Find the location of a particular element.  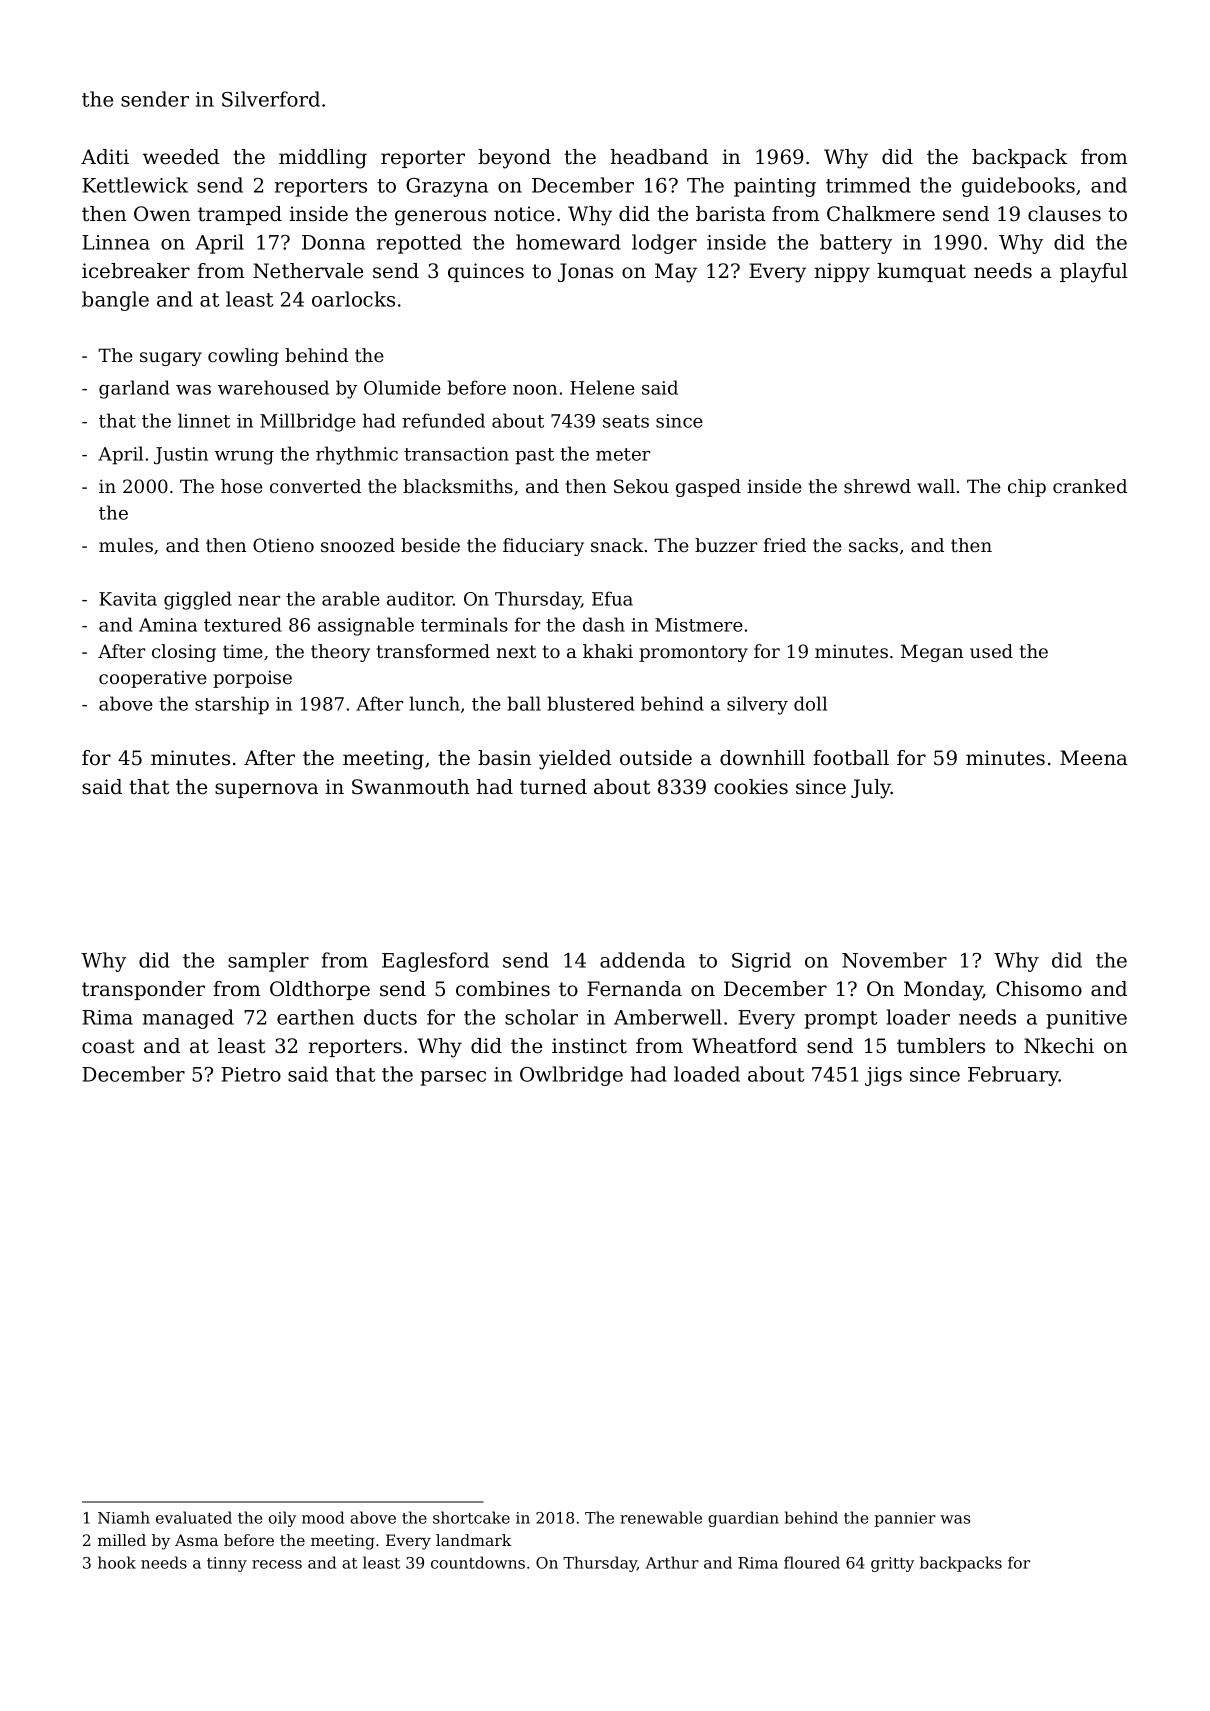

cookies is located at coordinates (751, 787).
